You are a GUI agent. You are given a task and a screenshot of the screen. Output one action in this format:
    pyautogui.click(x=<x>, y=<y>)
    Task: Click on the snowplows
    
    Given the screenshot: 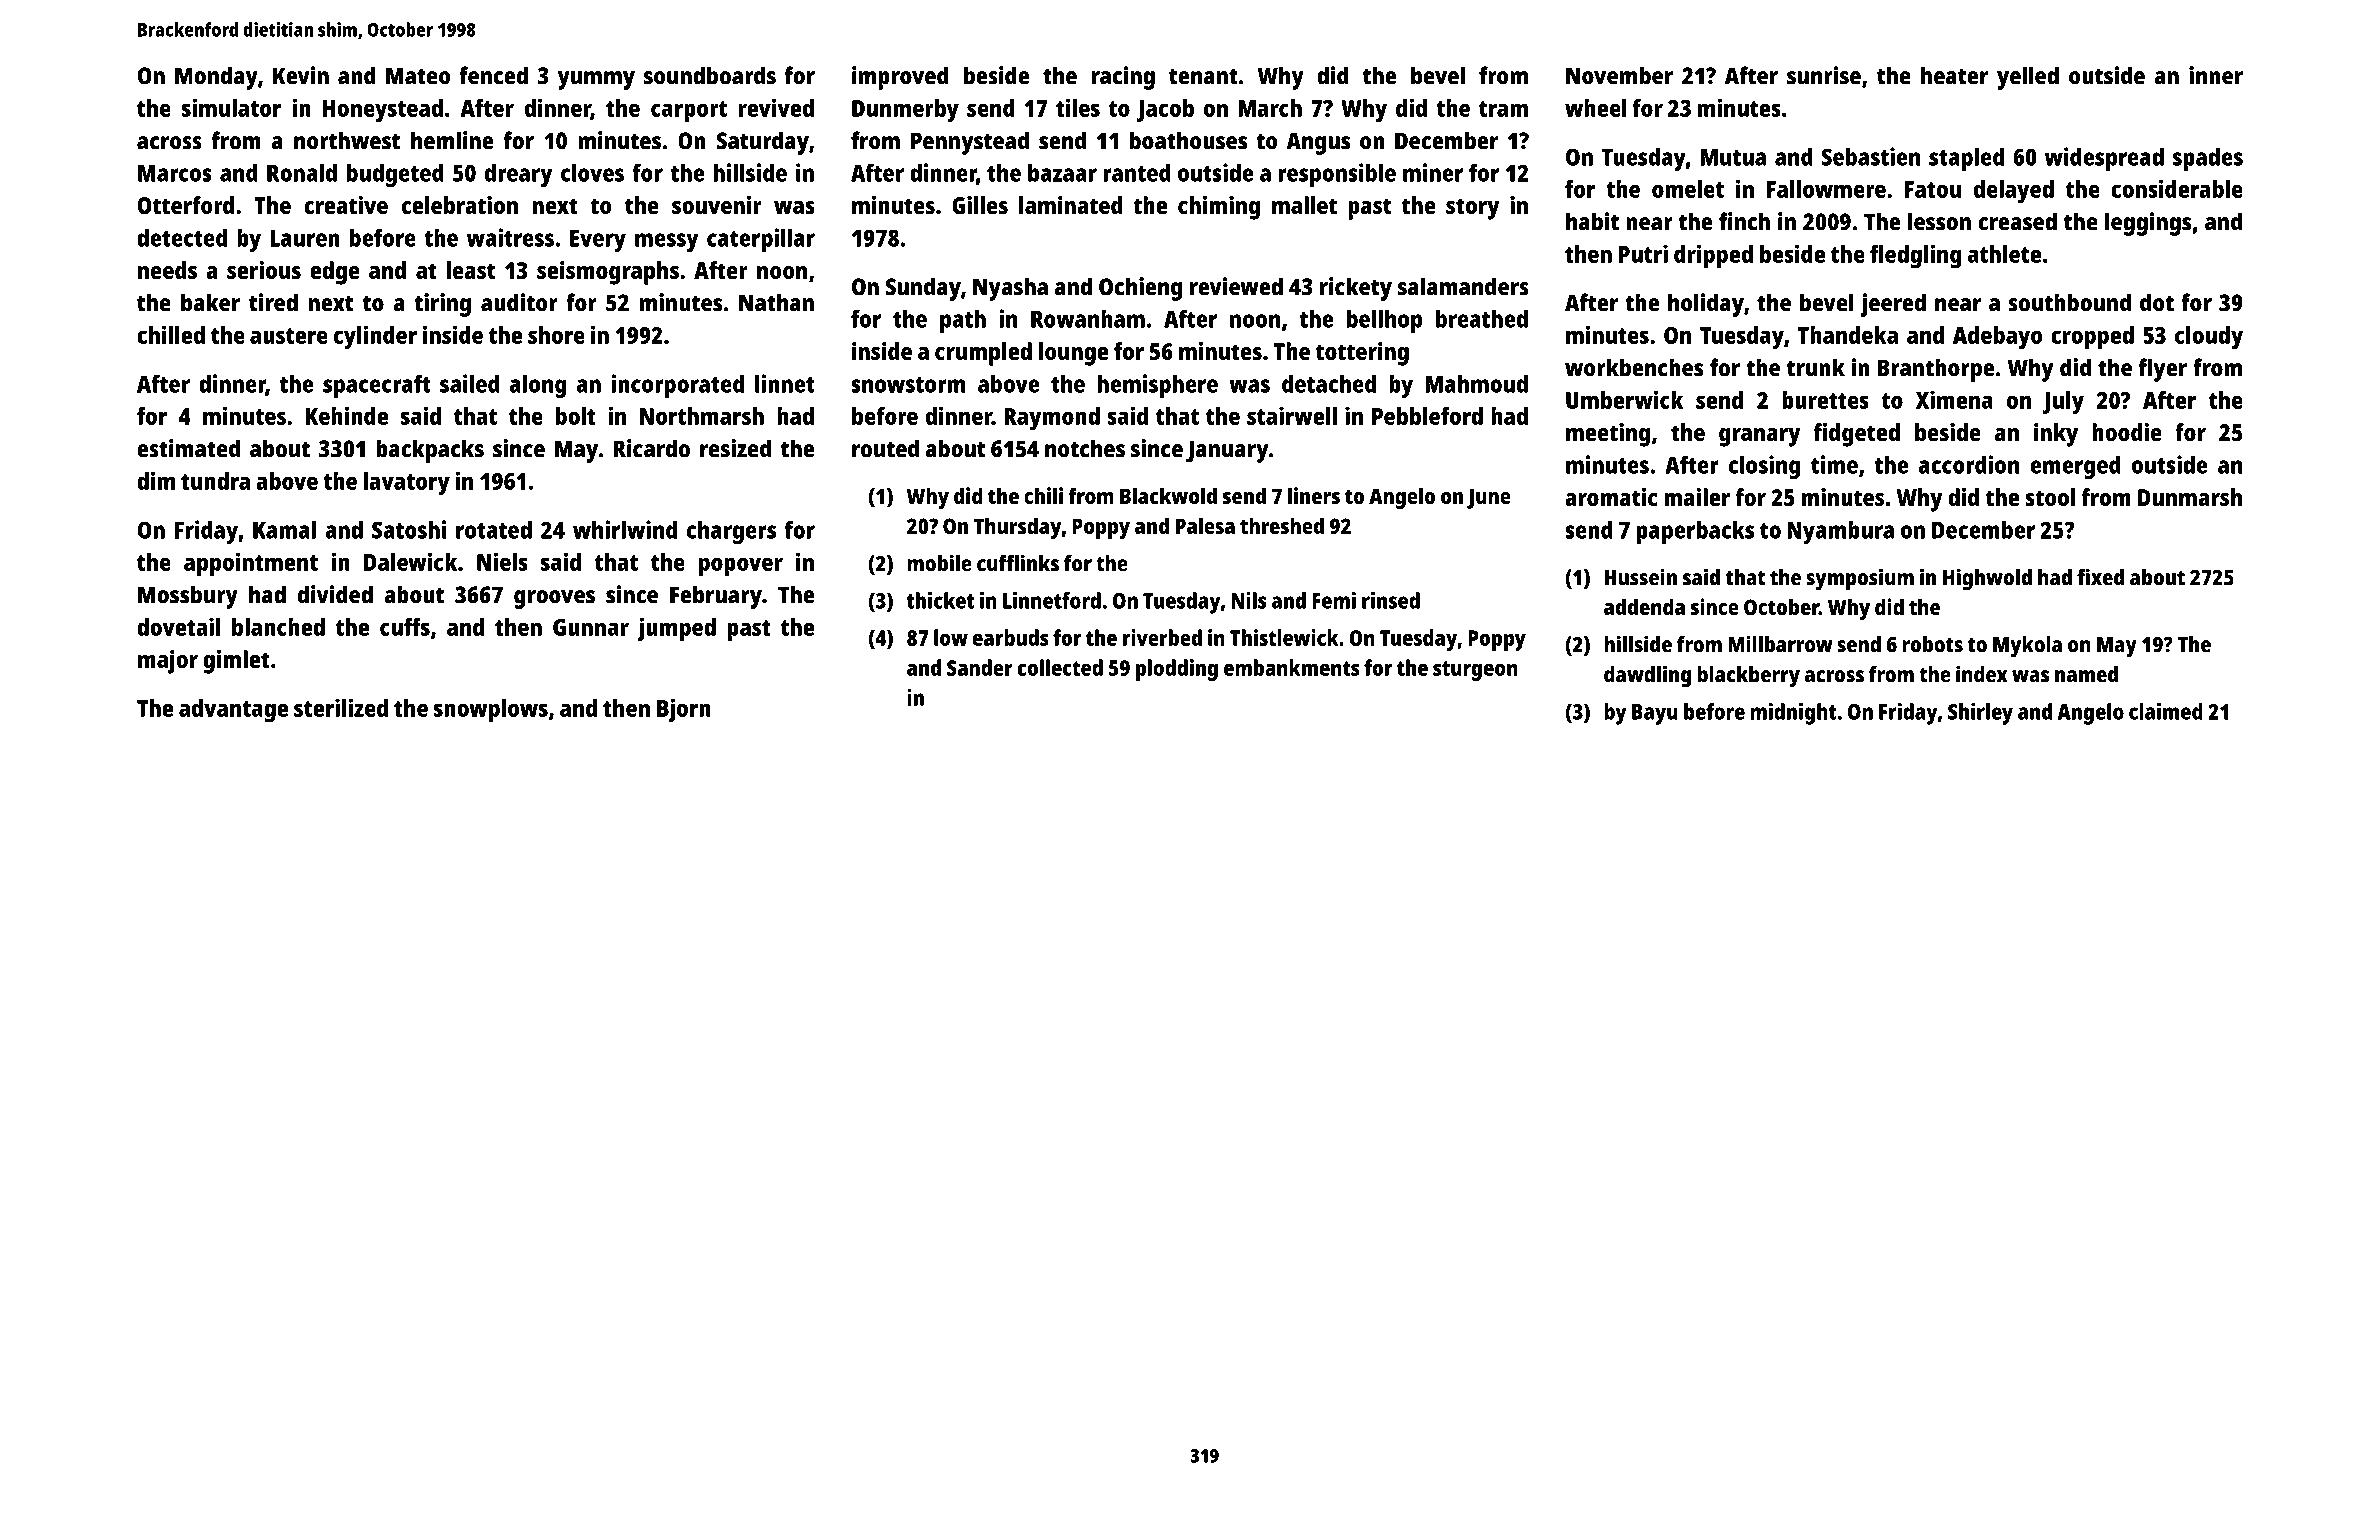 What is the action you would take?
    pyautogui.click(x=491, y=711)
